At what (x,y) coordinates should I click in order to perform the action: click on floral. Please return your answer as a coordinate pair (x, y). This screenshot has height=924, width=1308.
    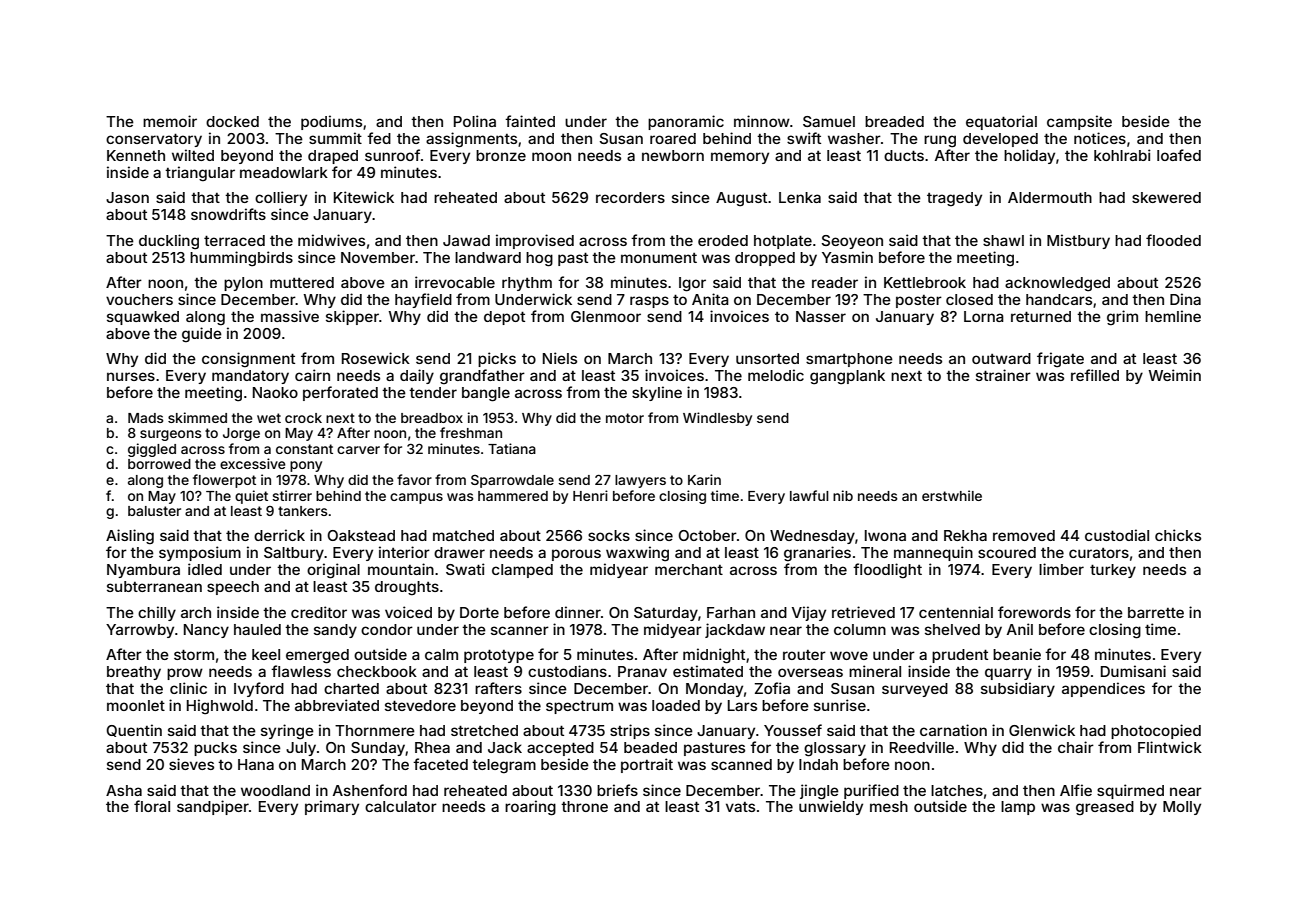
    Looking at the image, I should click on (152, 806).
